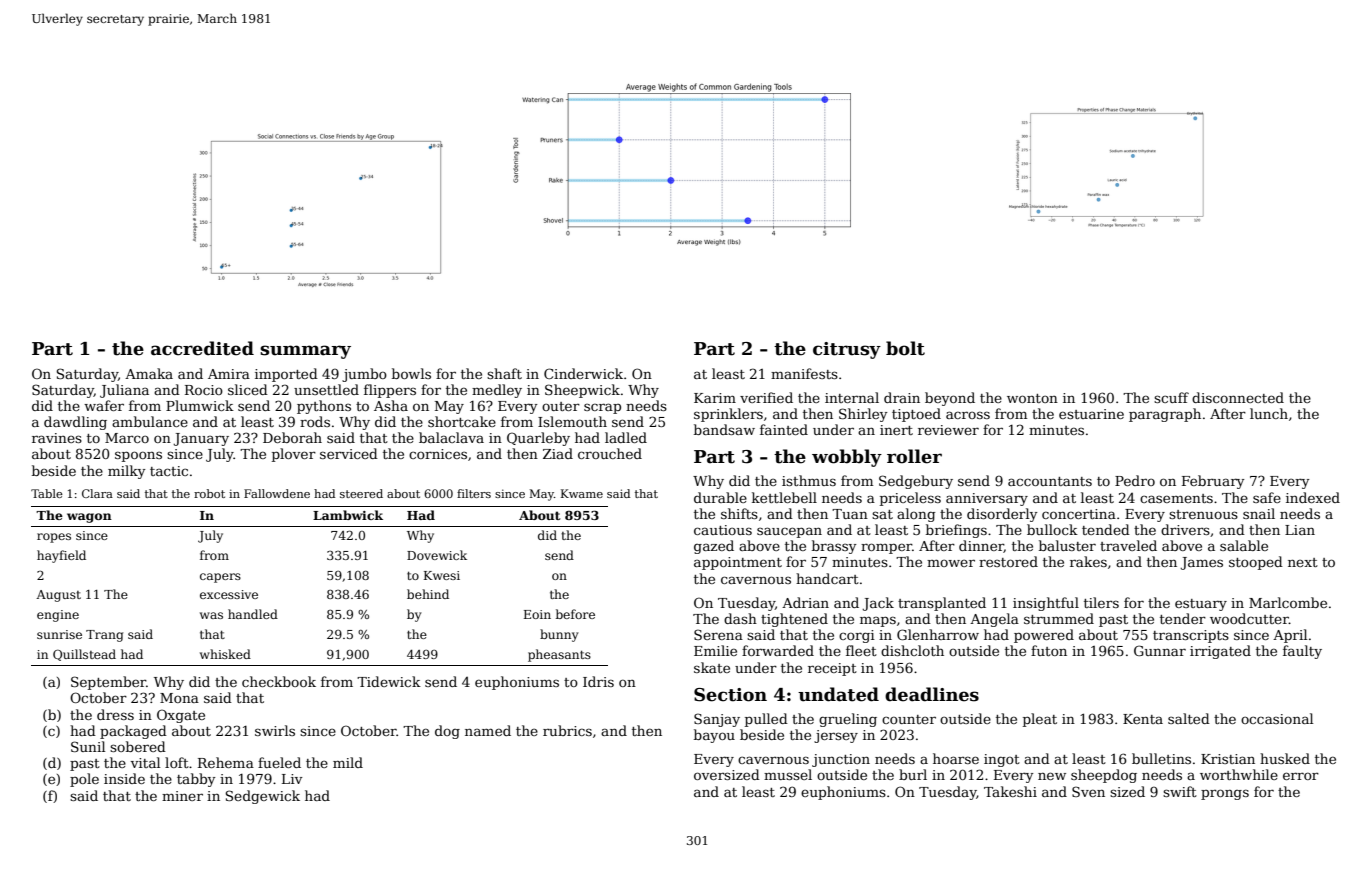 This document has width=1372, height=887. Describe the element at coordinates (905, 348) in the document. I see `bolt` at that location.
